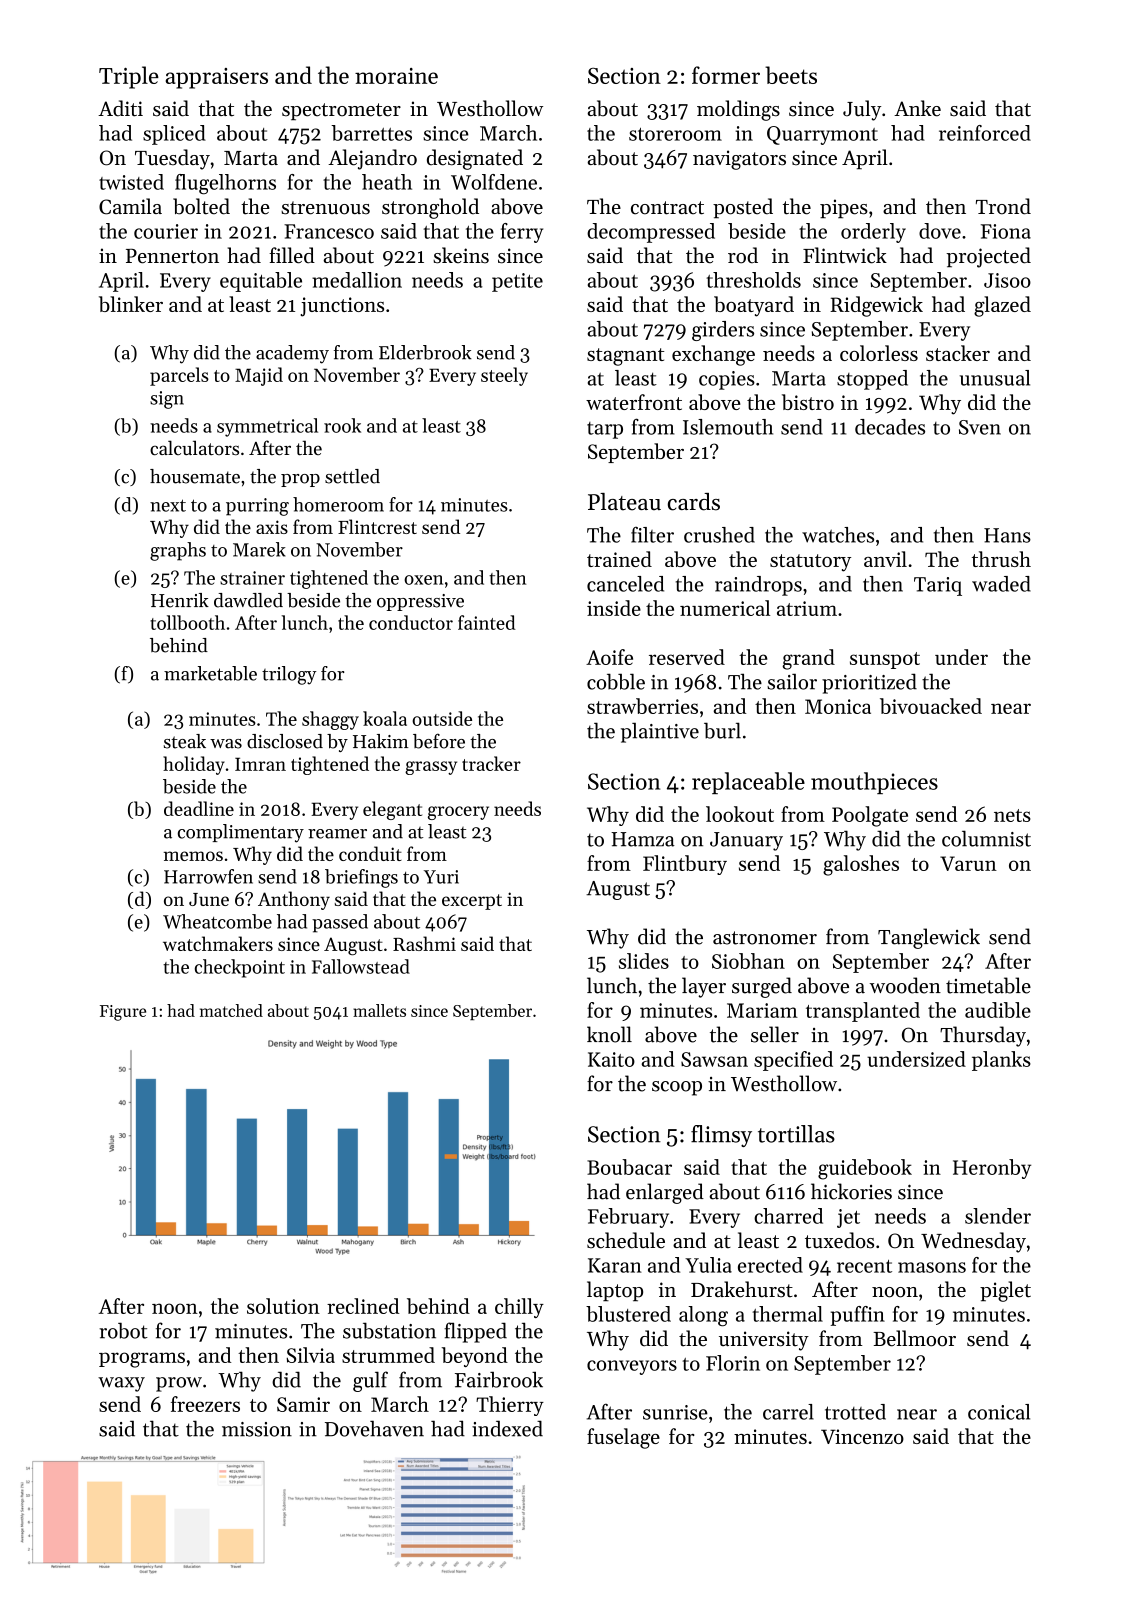 This screenshot has height=1598, width=1130. What do you see at coordinates (726, 75) in the screenshot?
I see `former` at bounding box center [726, 75].
